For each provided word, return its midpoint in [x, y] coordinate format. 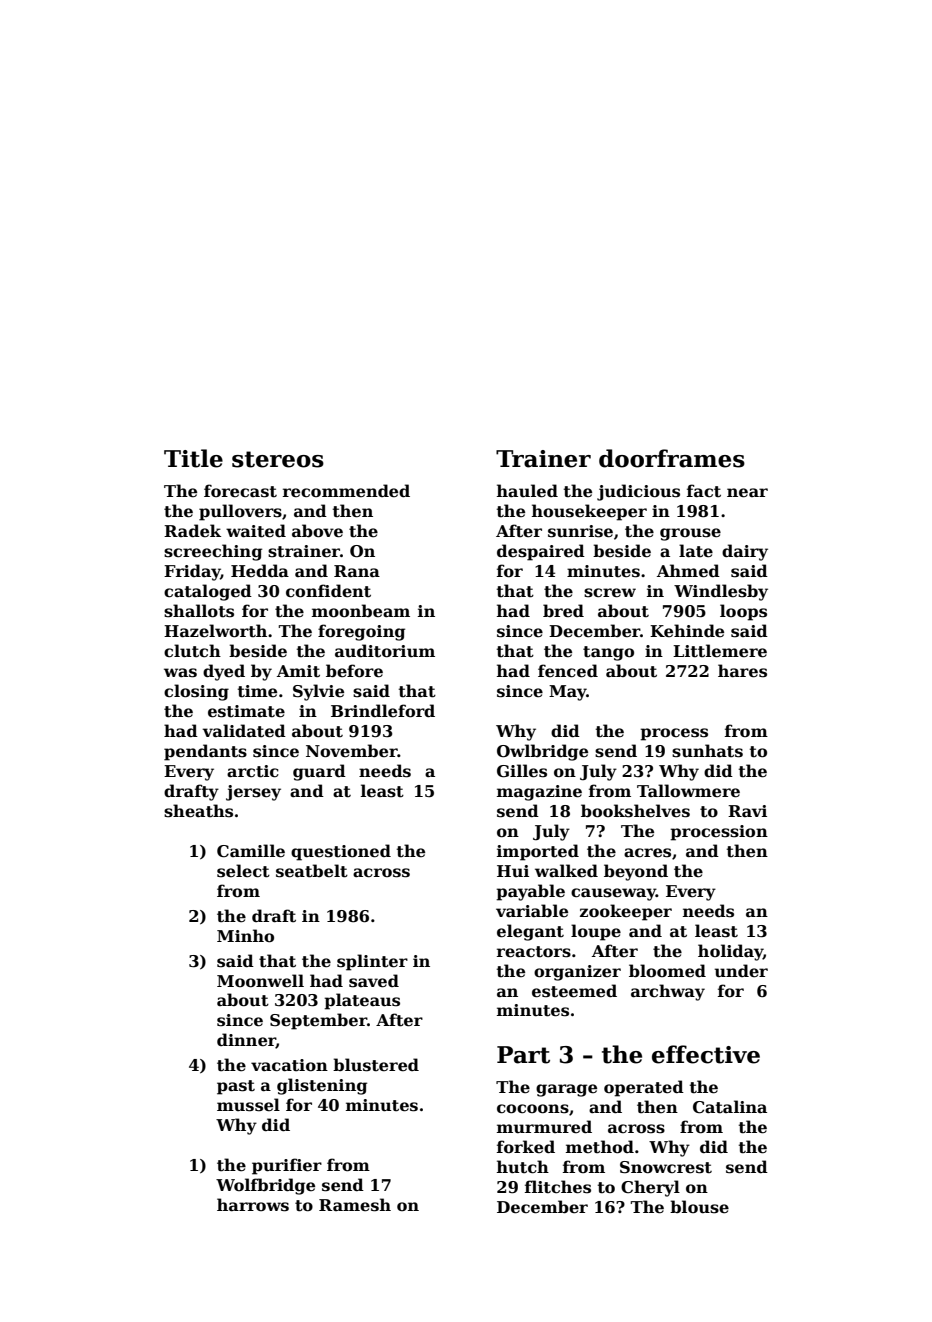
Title [193, 458]
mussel [248, 1105]
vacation [289, 1065]
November [352, 751]
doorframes [672, 458]
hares [742, 671]
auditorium [385, 651]
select [243, 871]
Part [523, 1055]
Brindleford [383, 711]
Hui [513, 871]
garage [566, 1090]
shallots [199, 611]
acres [647, 853]
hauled [527, 491]
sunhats [707, 751]
